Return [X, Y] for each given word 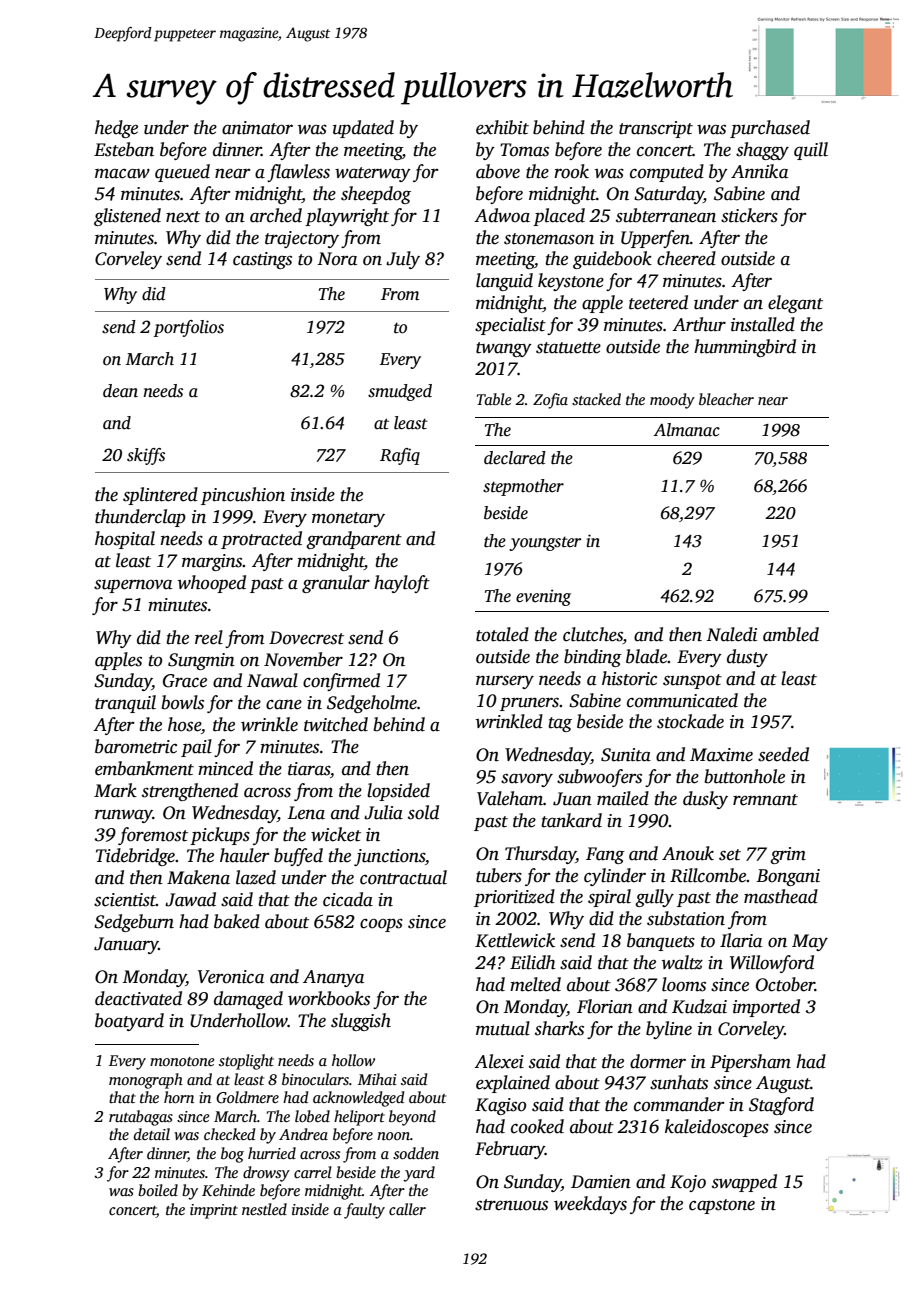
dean [120, 391]
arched [276, 215]
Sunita [626, 755]
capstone [722, 1206]
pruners [529, 704]
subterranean [666, 215]
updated [363, 129]
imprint [214, 1211]
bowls [182, 702]
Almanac [686, 430]
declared [515, 458]
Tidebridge [135, 857]
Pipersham [750, 1063]
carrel [313, 1172]
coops [381, 925]
